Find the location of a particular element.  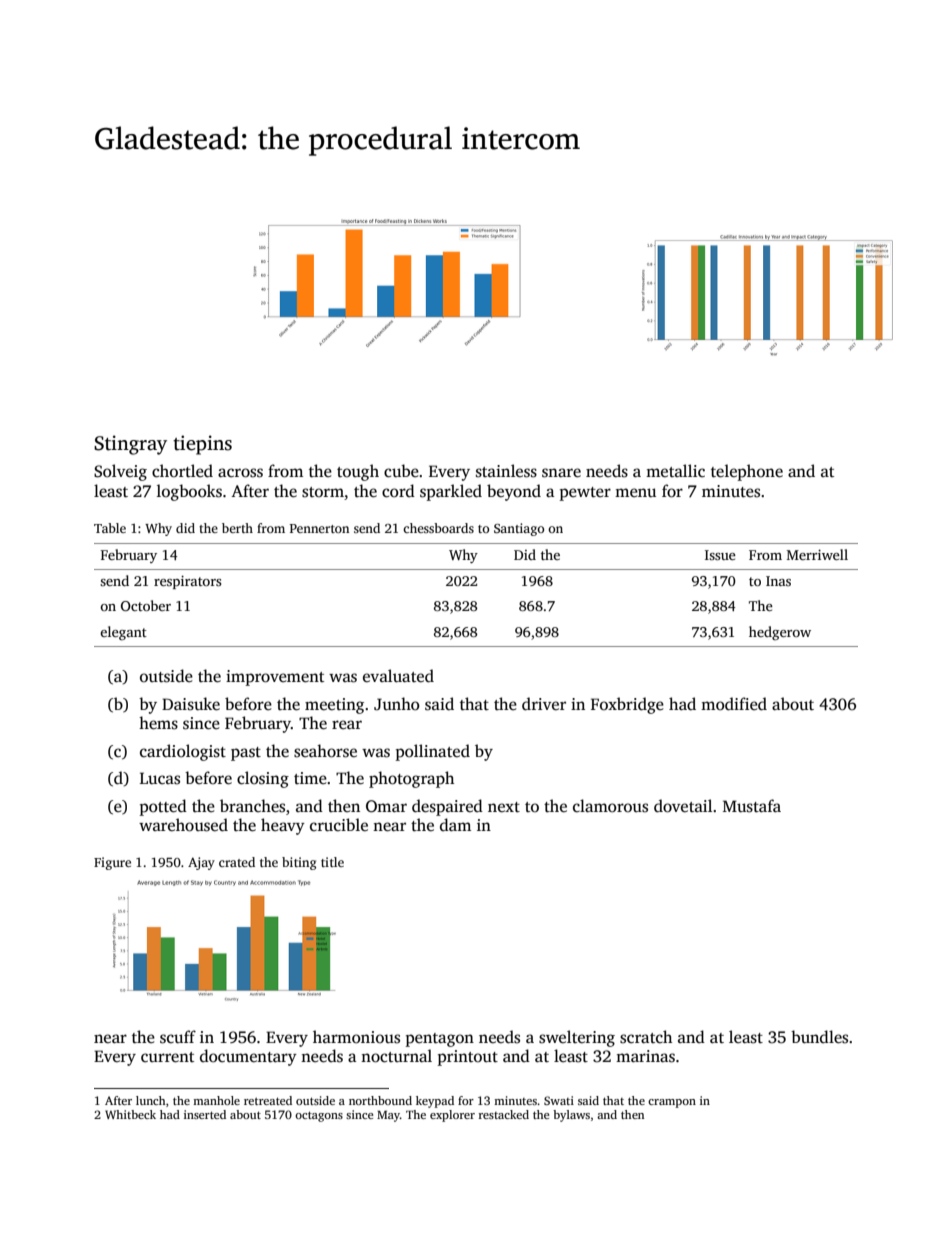

evaluated is located at coordinates (398, 676).
